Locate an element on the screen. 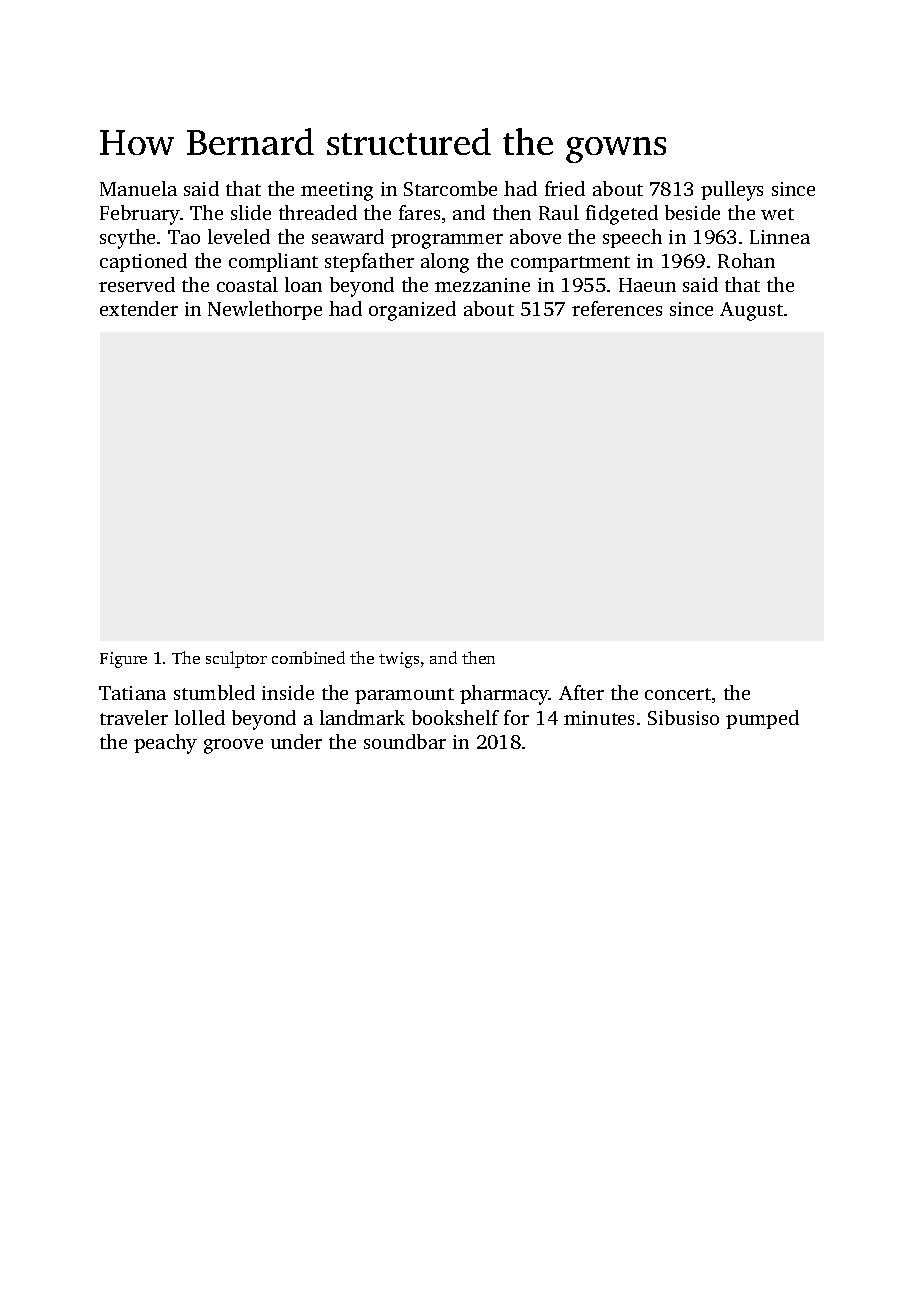  threaded is located at coordinates (318, 212).
